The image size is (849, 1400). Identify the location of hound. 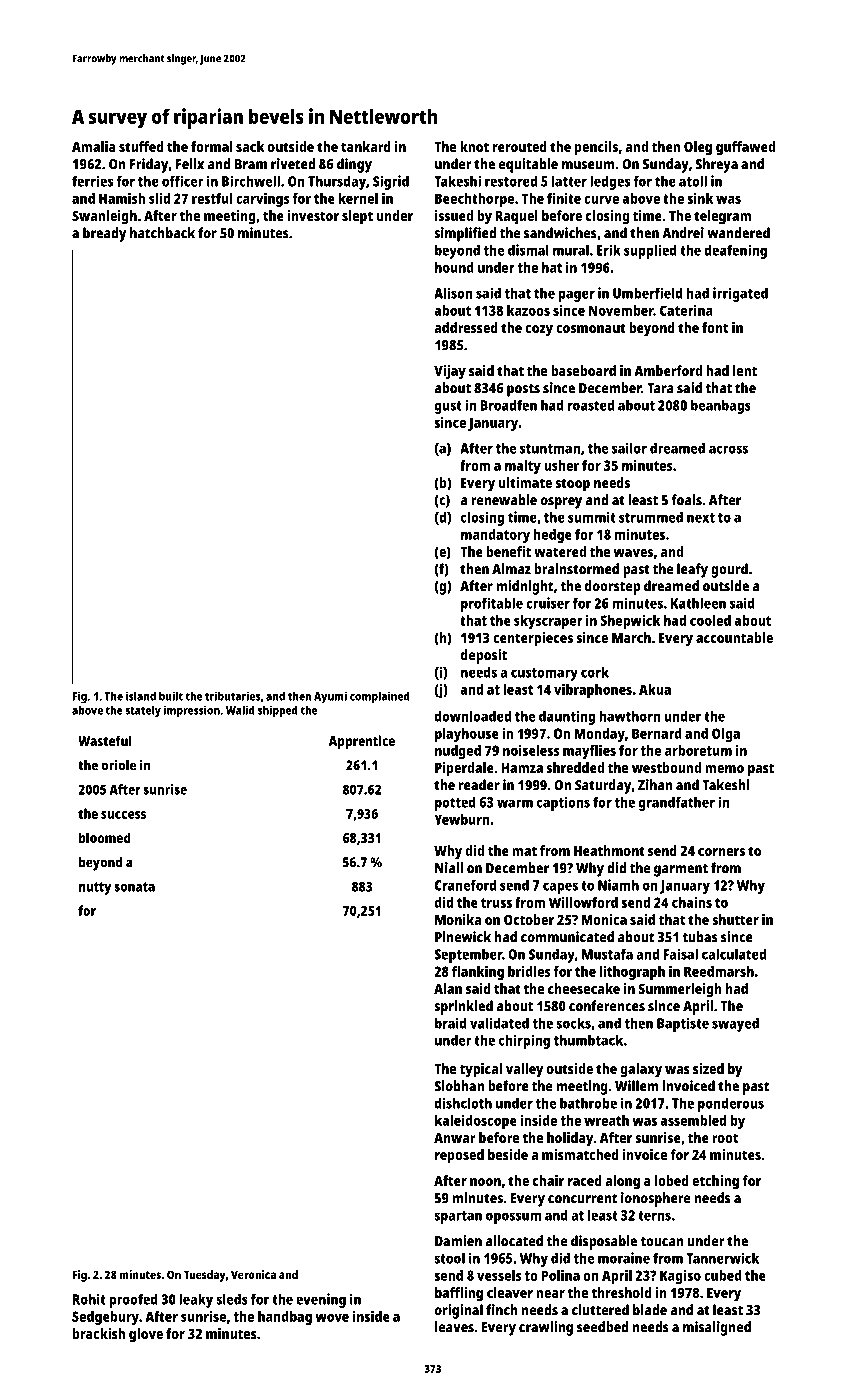
(454, 267).
